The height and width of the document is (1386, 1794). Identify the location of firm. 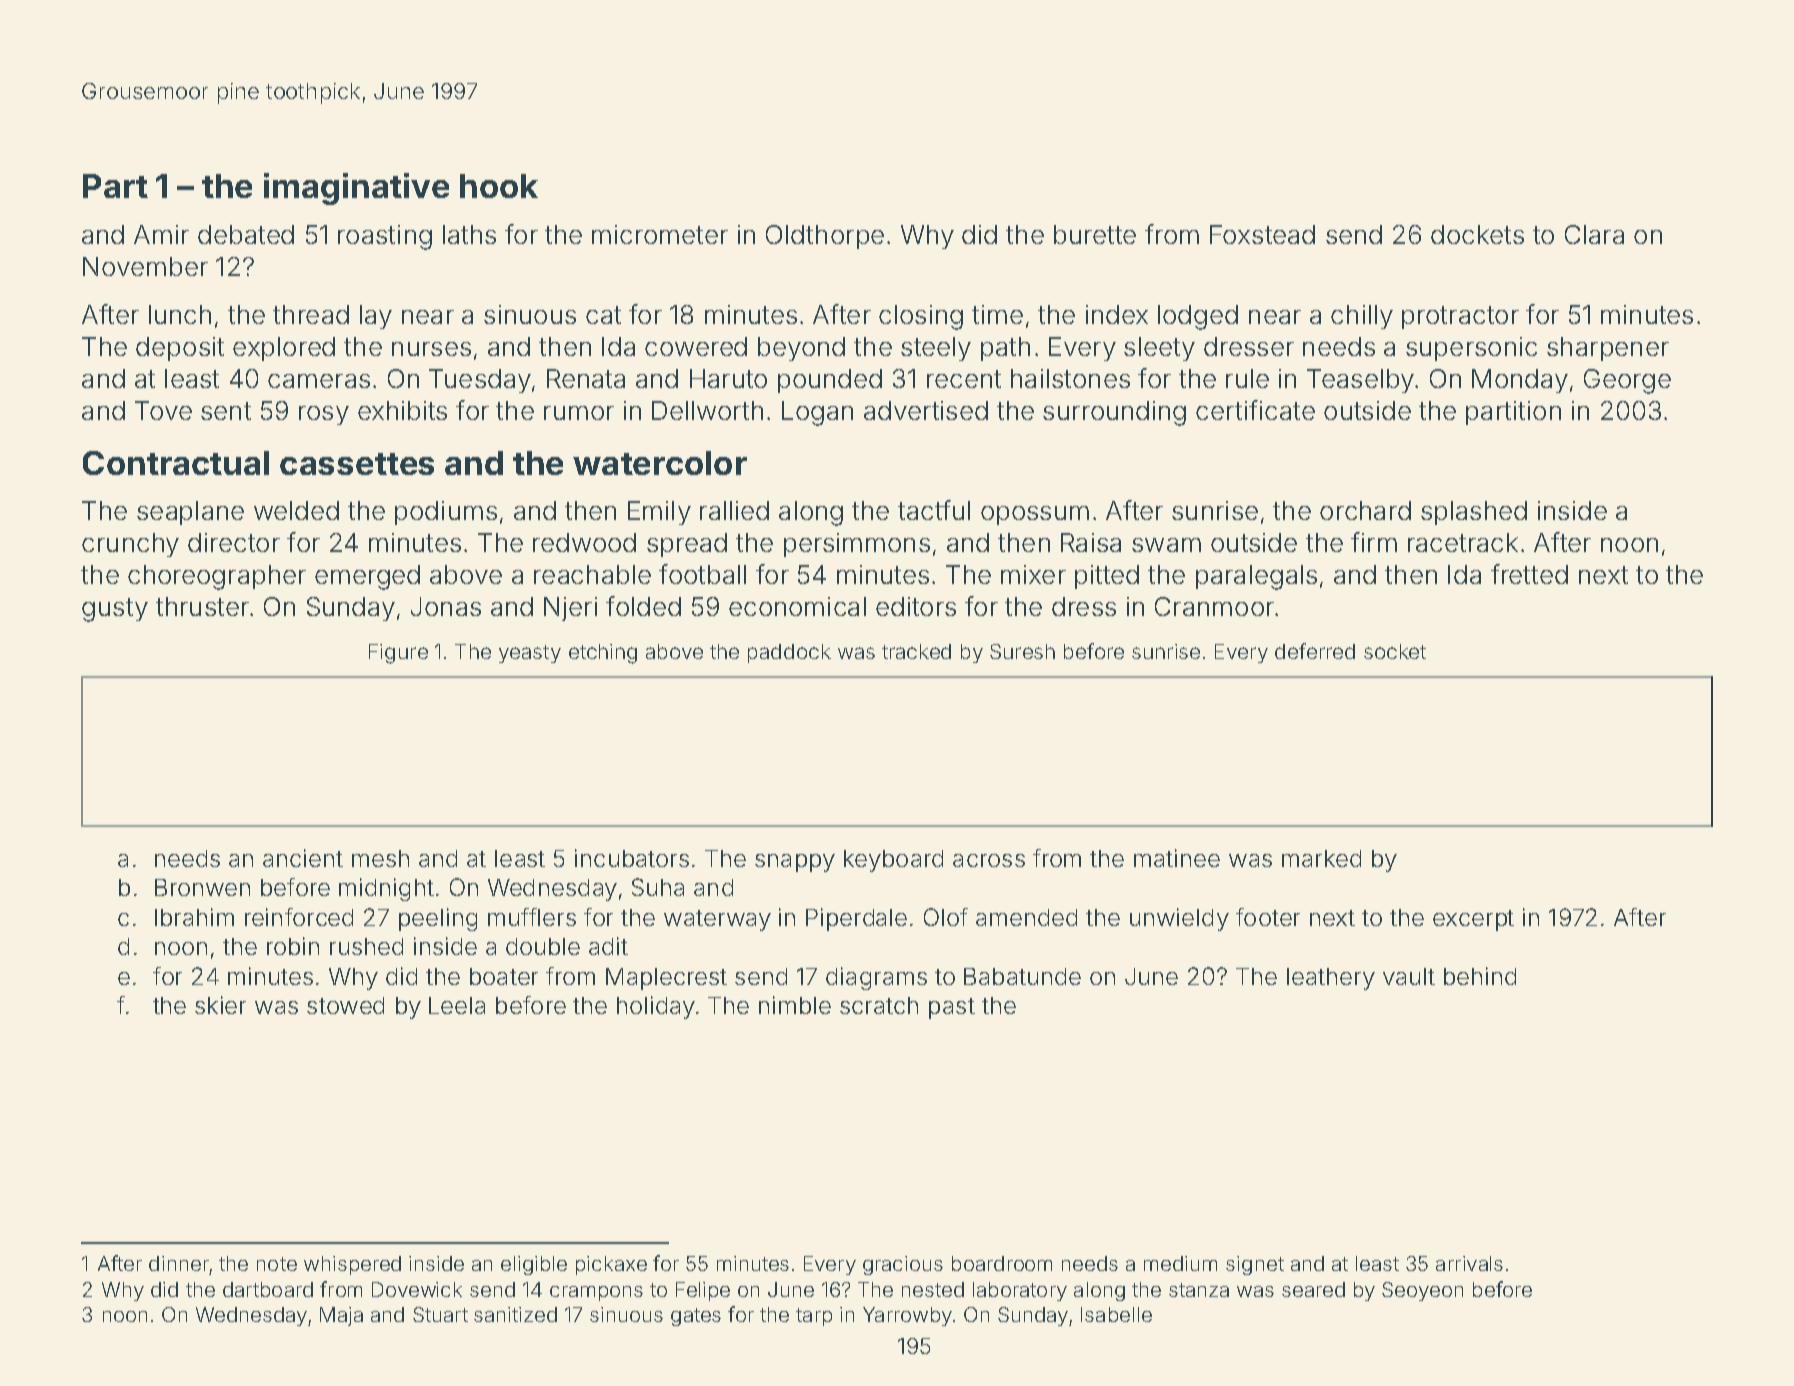
(1374, 542).
